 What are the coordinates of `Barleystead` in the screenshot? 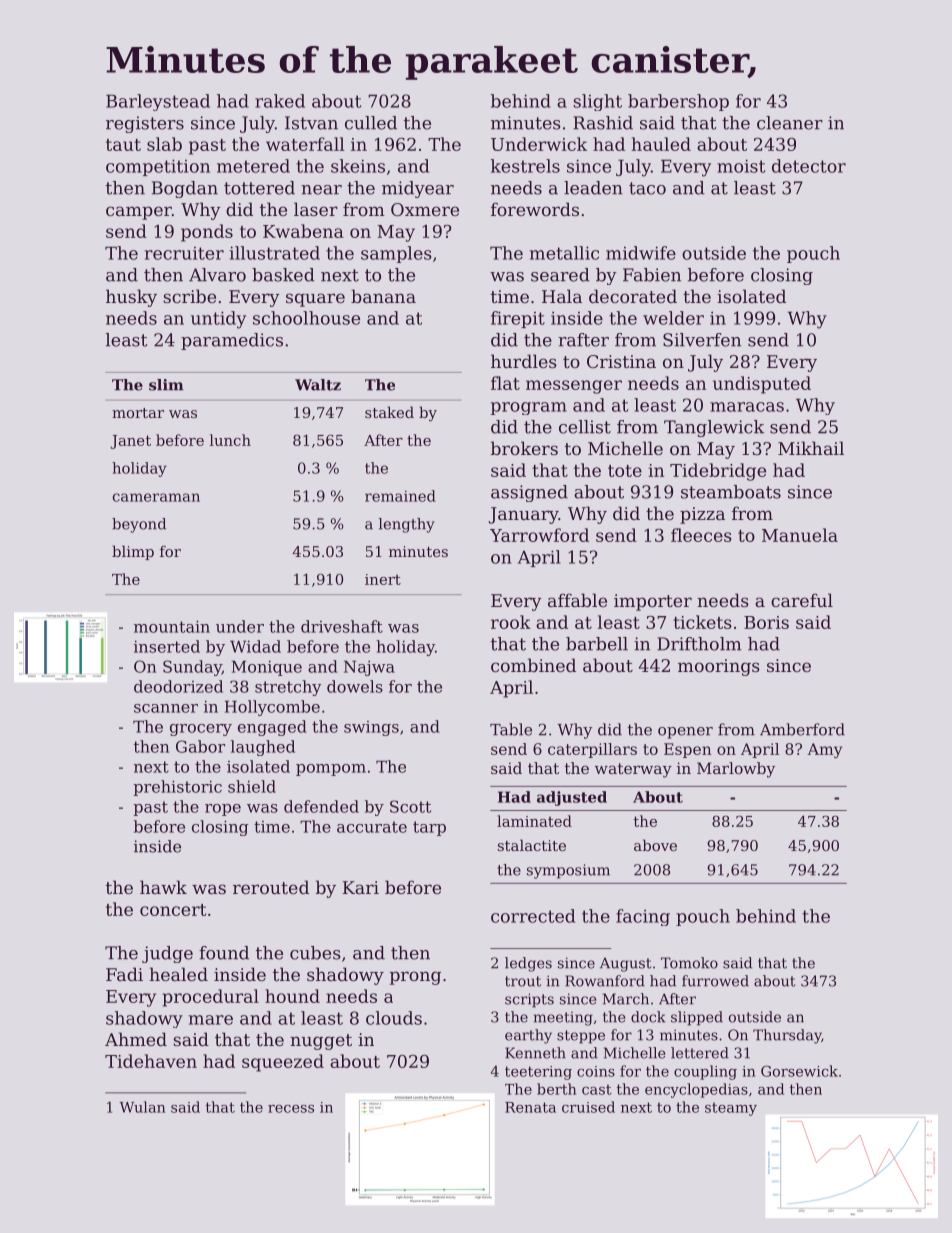 It's located at (158, 102).
